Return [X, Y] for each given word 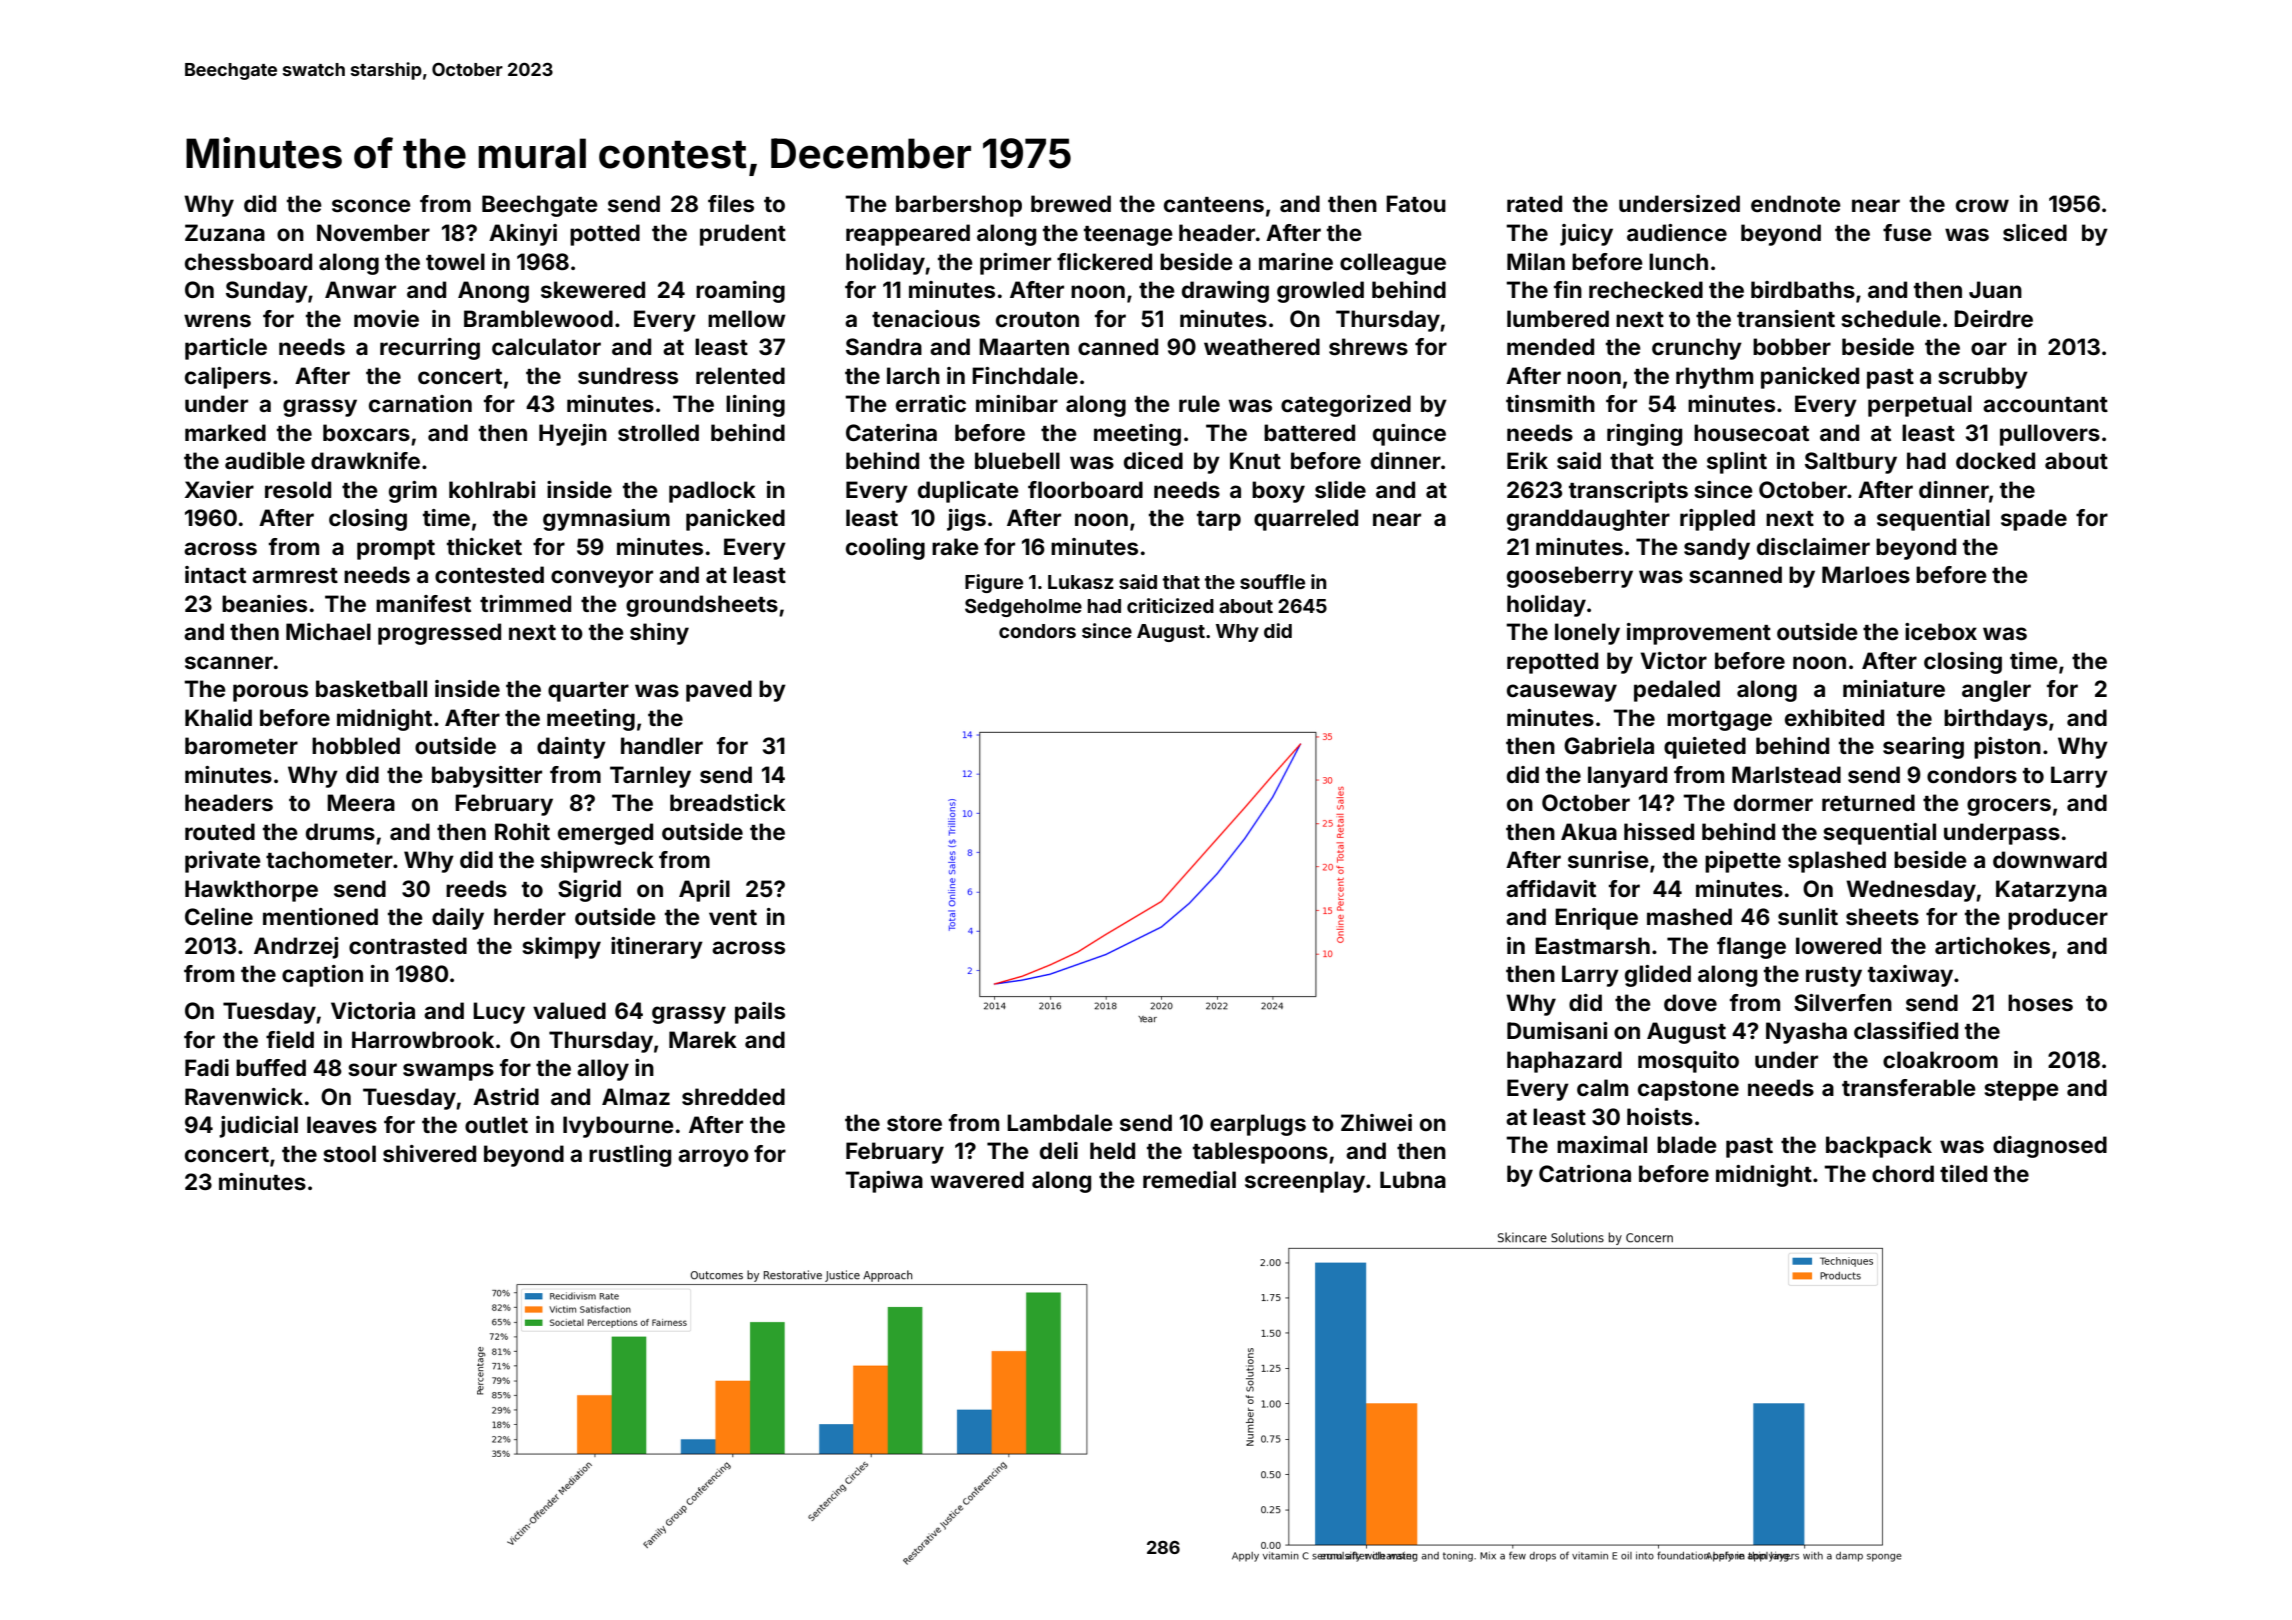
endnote [1796, 203]
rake [955, 546]
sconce [371, 205]
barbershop [959, 206]
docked [1995, 460]
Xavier [219, 489]
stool [349, 1153]
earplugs [1258, 1125]
